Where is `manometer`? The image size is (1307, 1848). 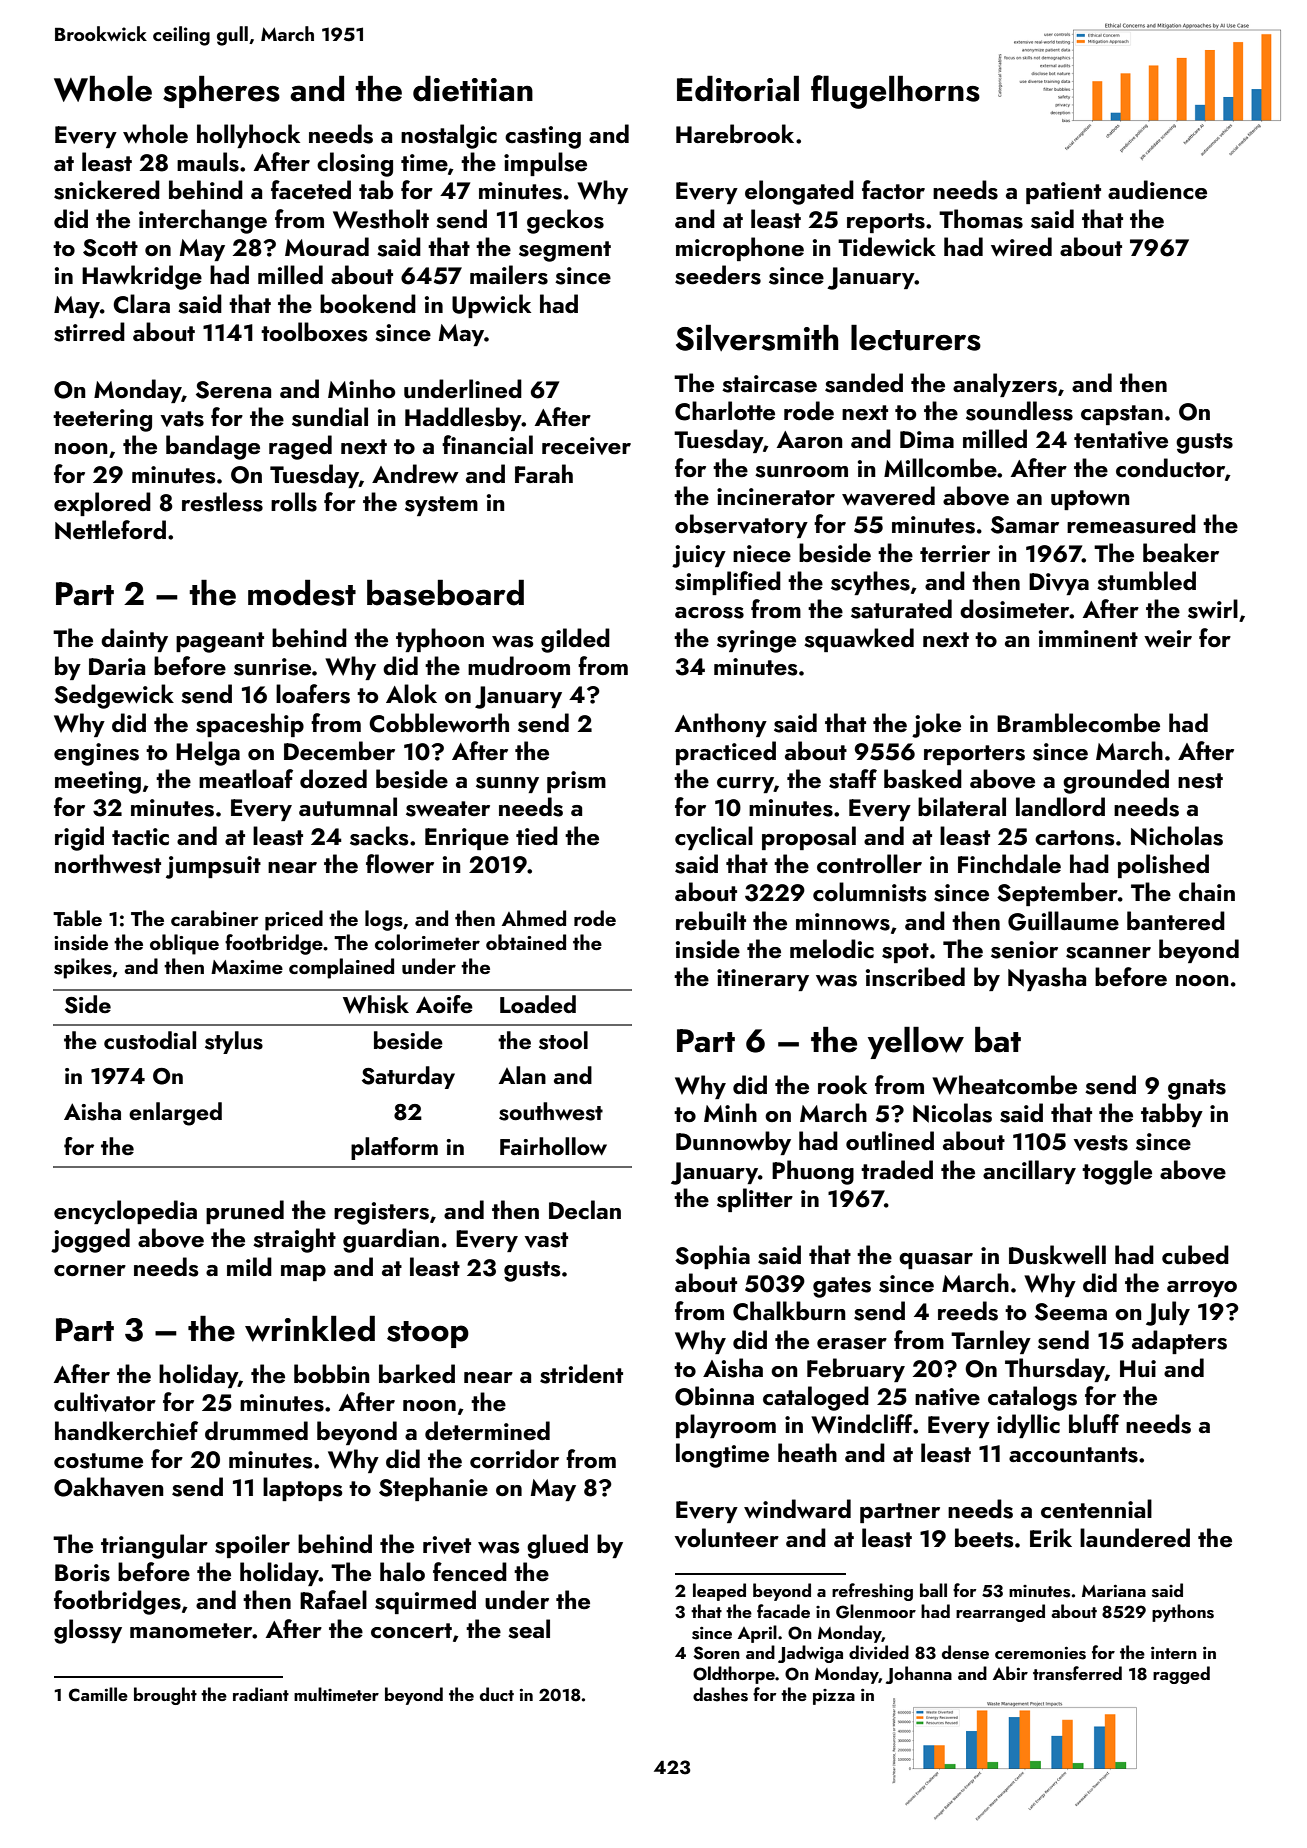 manometer is located at coordinates (191, 1630).
